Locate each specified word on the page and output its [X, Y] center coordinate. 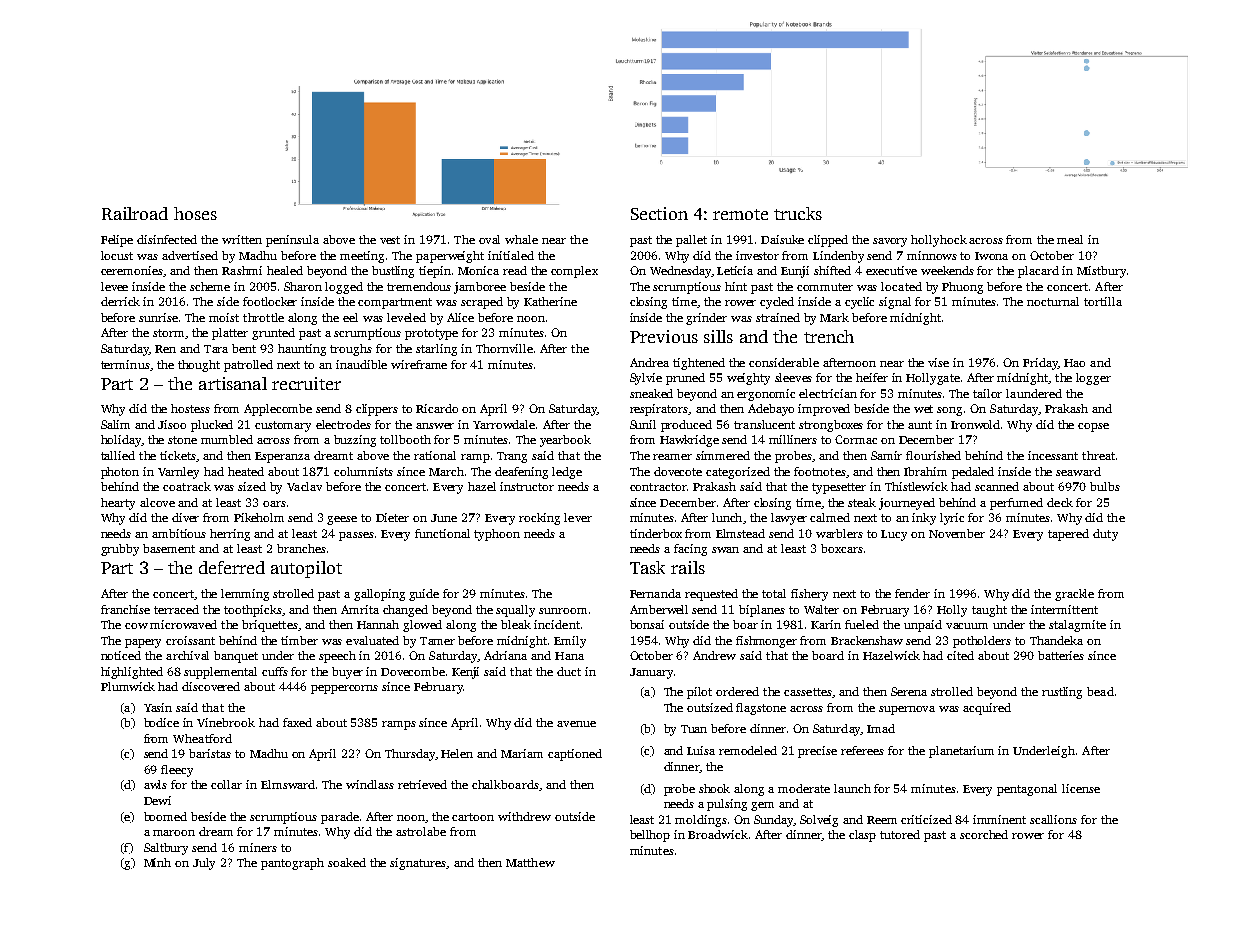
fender [912, 593]
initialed [511, 255]
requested [711, 595]
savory [890, 242]
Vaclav [304, 486]
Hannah [378, 624]
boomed [165, 816]
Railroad [135, 213]
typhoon [497, 535]
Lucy [894, 535]
